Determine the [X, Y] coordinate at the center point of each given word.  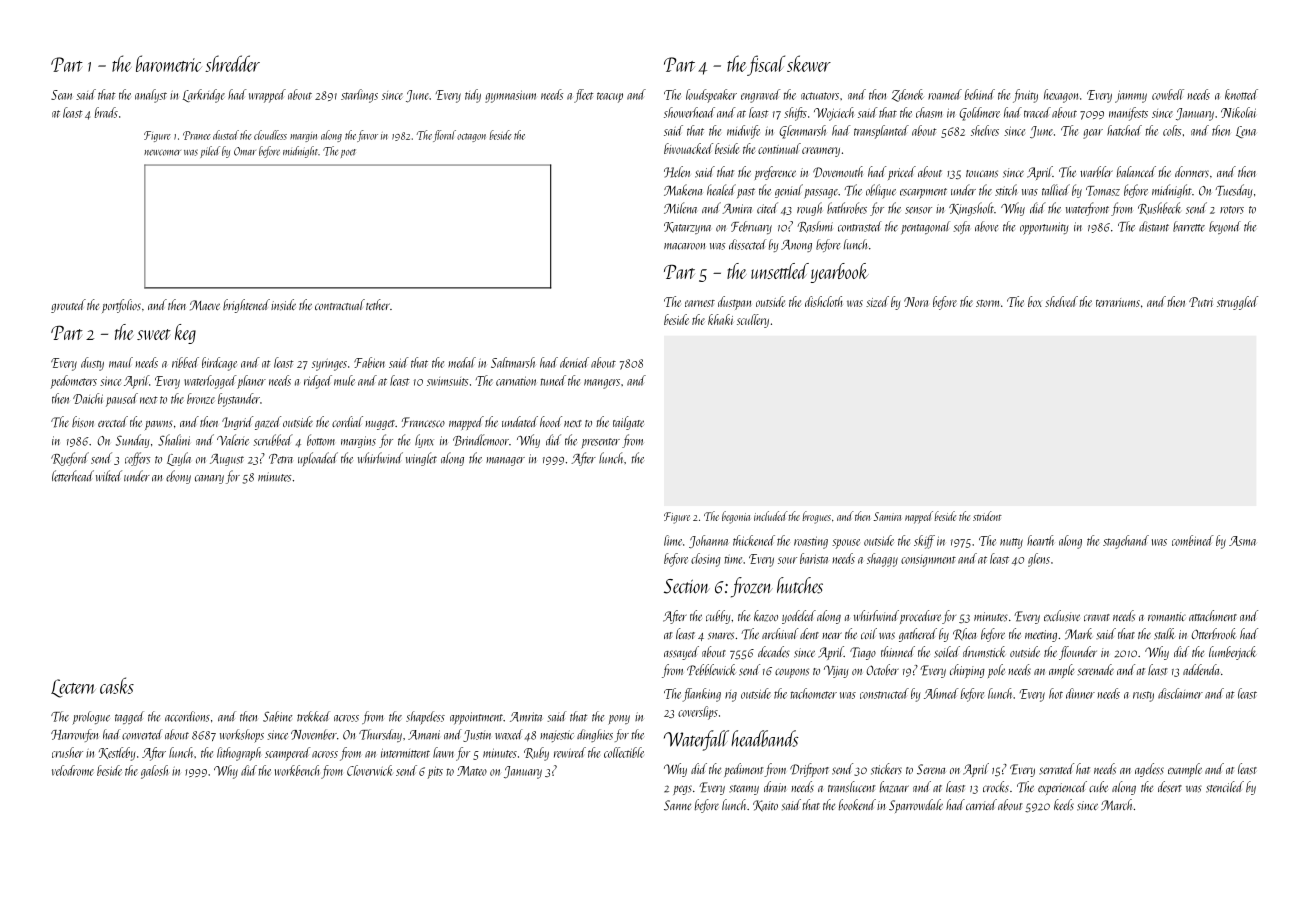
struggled [1237, 303]
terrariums [1118, 302]
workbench [297, 770]
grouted [68, 306]
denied [574, 362]
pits [435, 772]
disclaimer [1180, 693]
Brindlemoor [481, 440]
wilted [109, 476]
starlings [359, 96]
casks [117, 685]
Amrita [526, 717]
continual [779, 148]
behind [980, 94]
